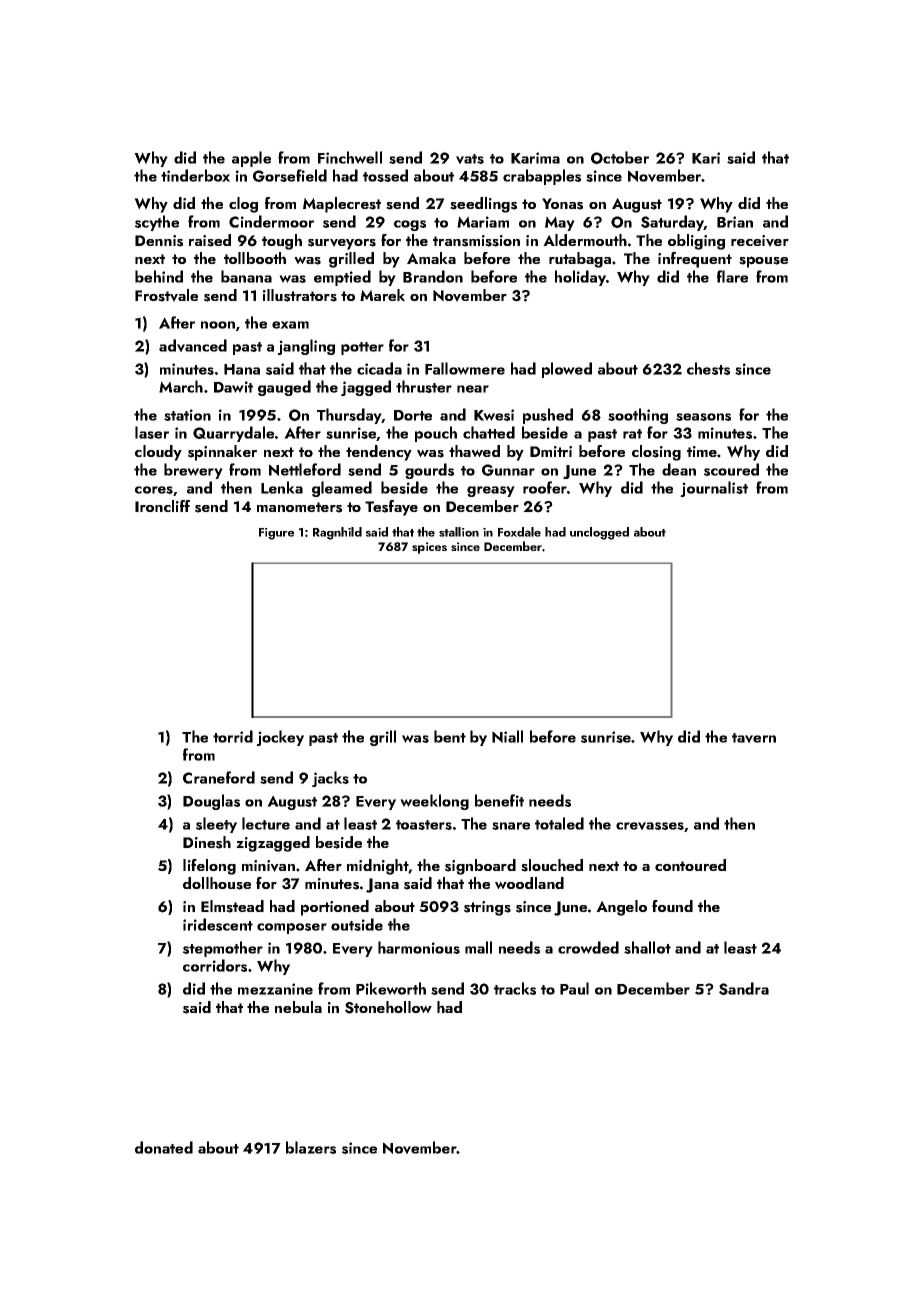  What do you see at coordinates (195, 175) in the screenshot?
I see `tinderbox` at bounding box center [195, 175].
